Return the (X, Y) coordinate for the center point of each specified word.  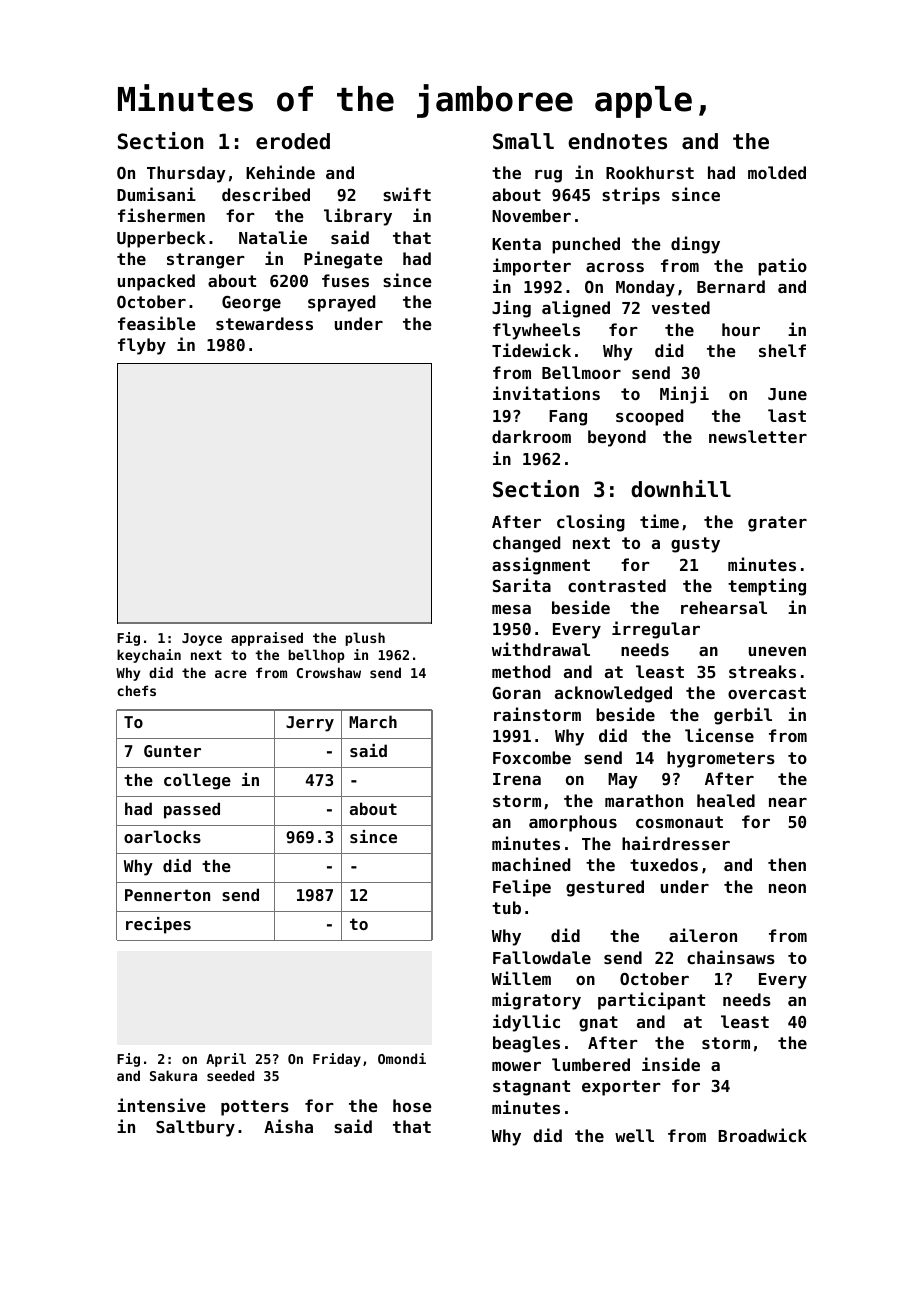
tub (506, 907)
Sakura (173, 1075)
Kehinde (280, 172)
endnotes (617, 141)
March (373, 721)
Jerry (310, 724)
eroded (293, 141)
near (788, 802)
